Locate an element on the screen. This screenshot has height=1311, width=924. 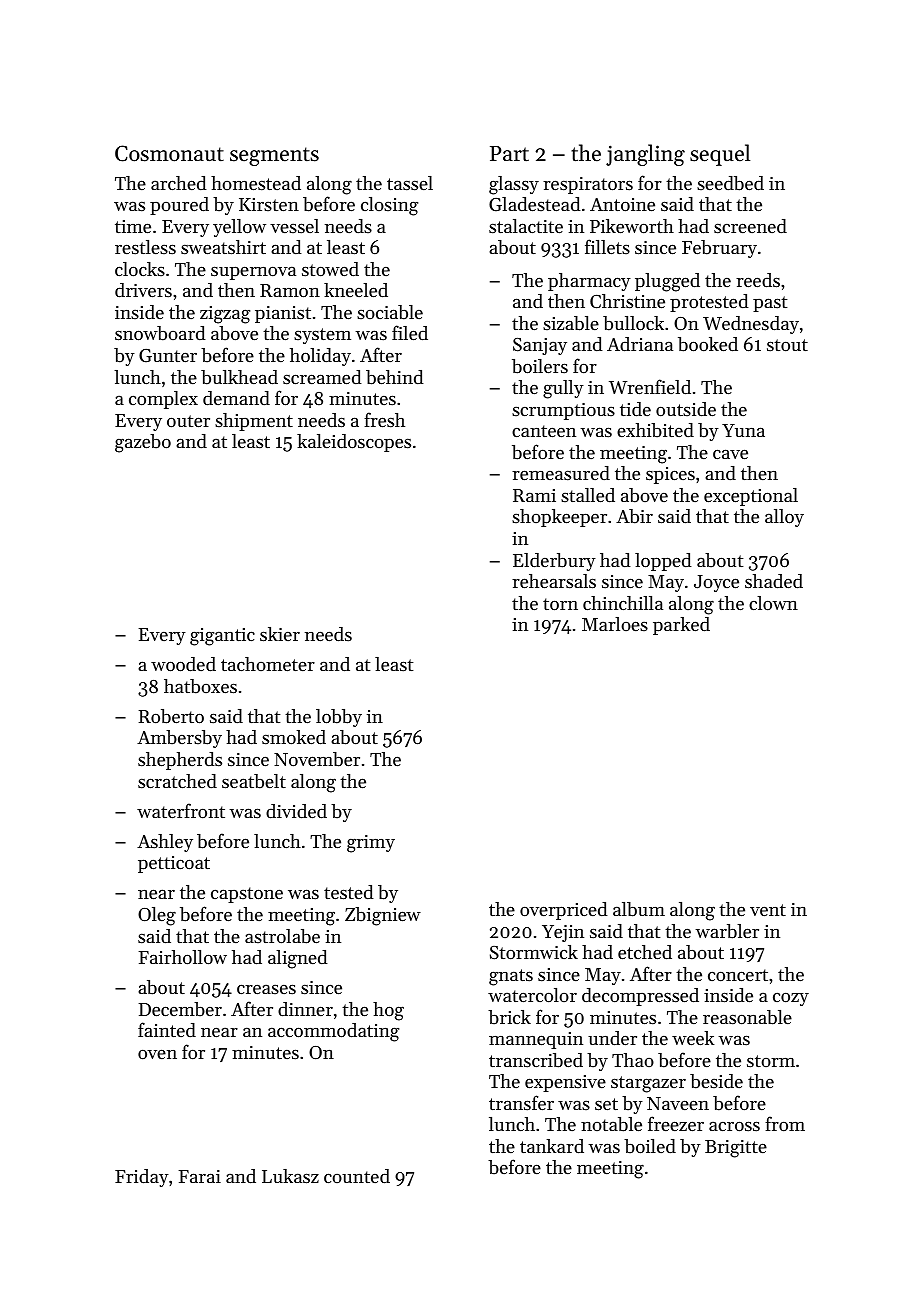
Lukasz is located at coordinates (290, 1176).
